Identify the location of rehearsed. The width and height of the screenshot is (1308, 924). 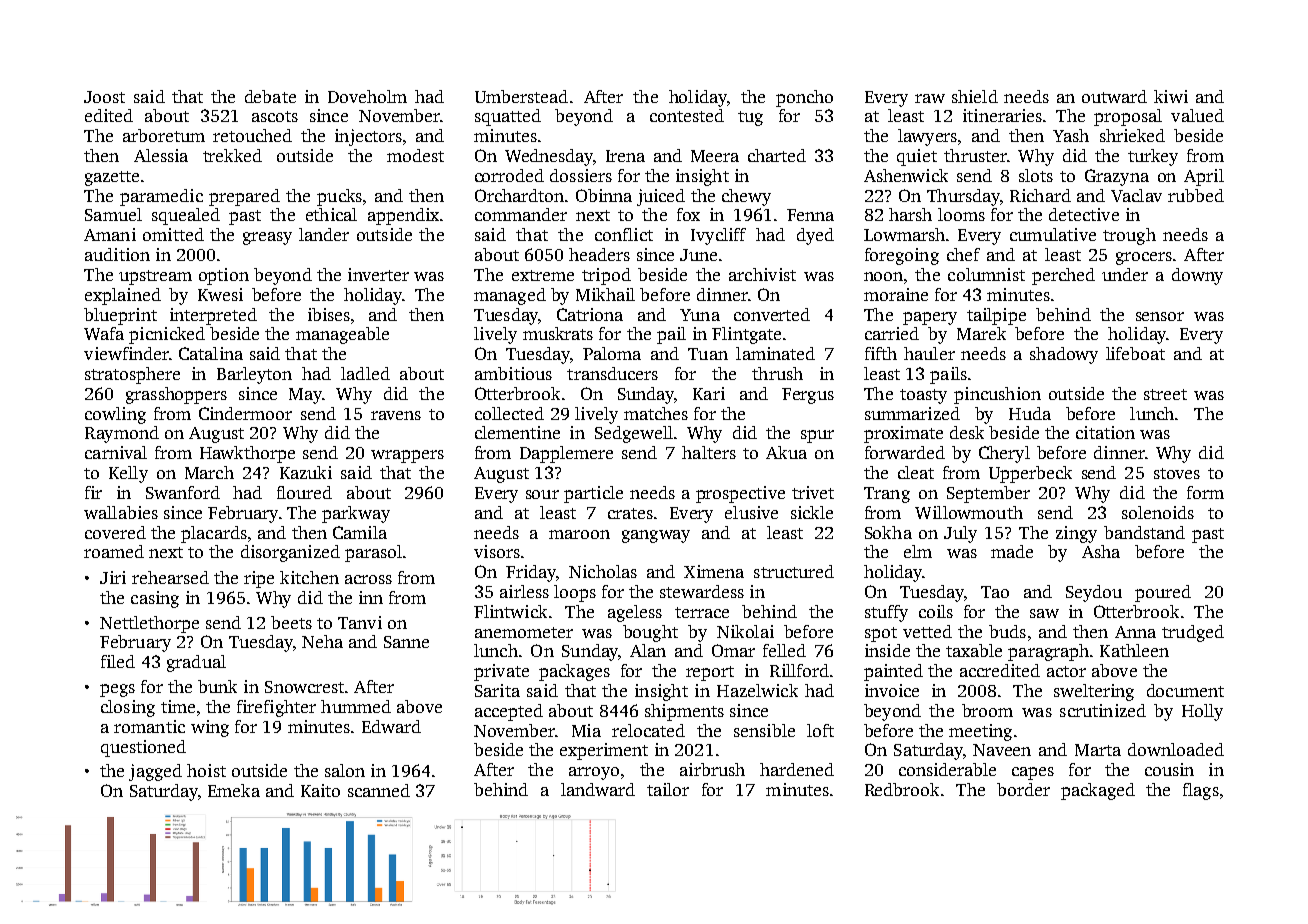
(170, 577).
